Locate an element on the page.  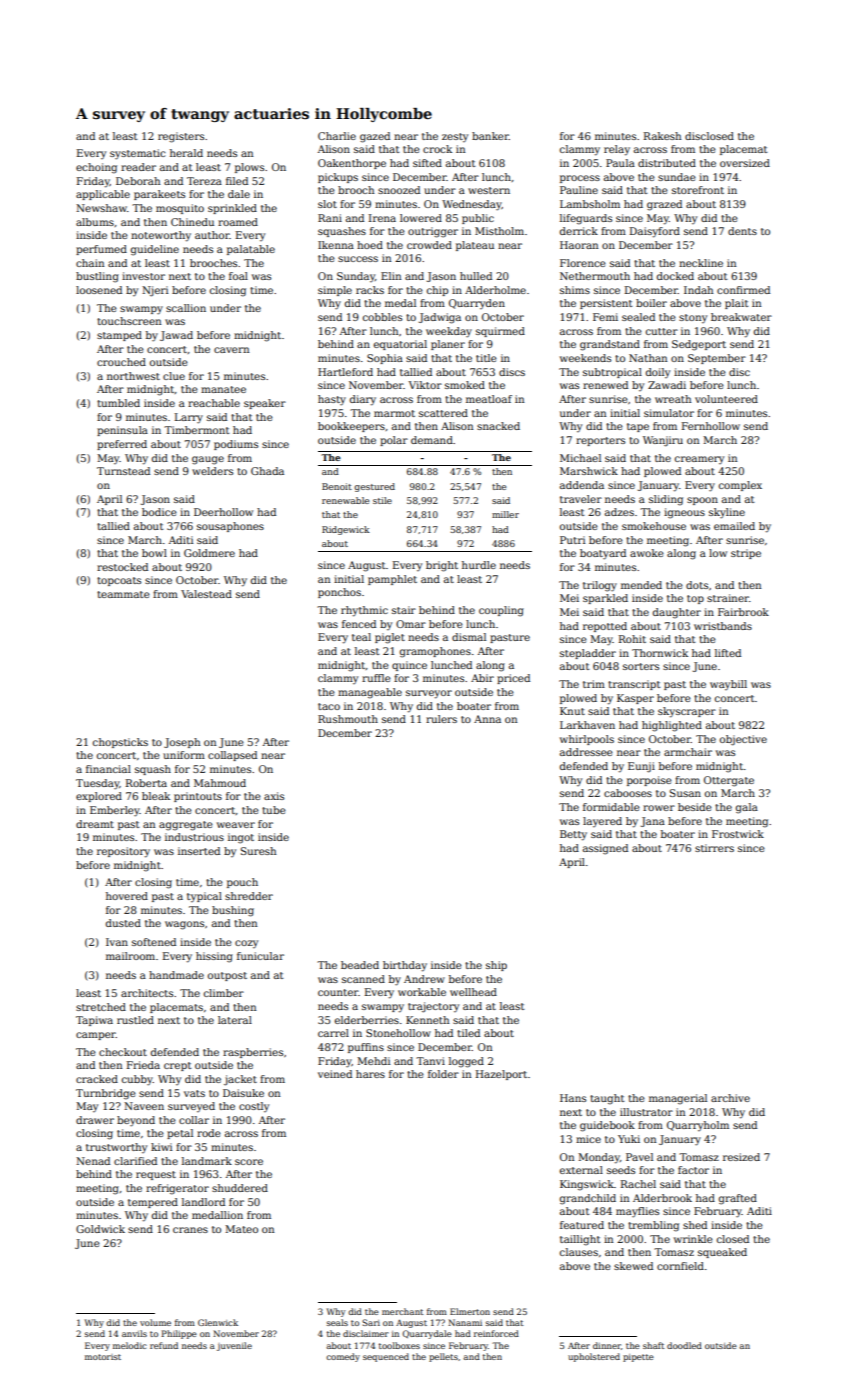
Suresh is located at coordinates (258, 851).
